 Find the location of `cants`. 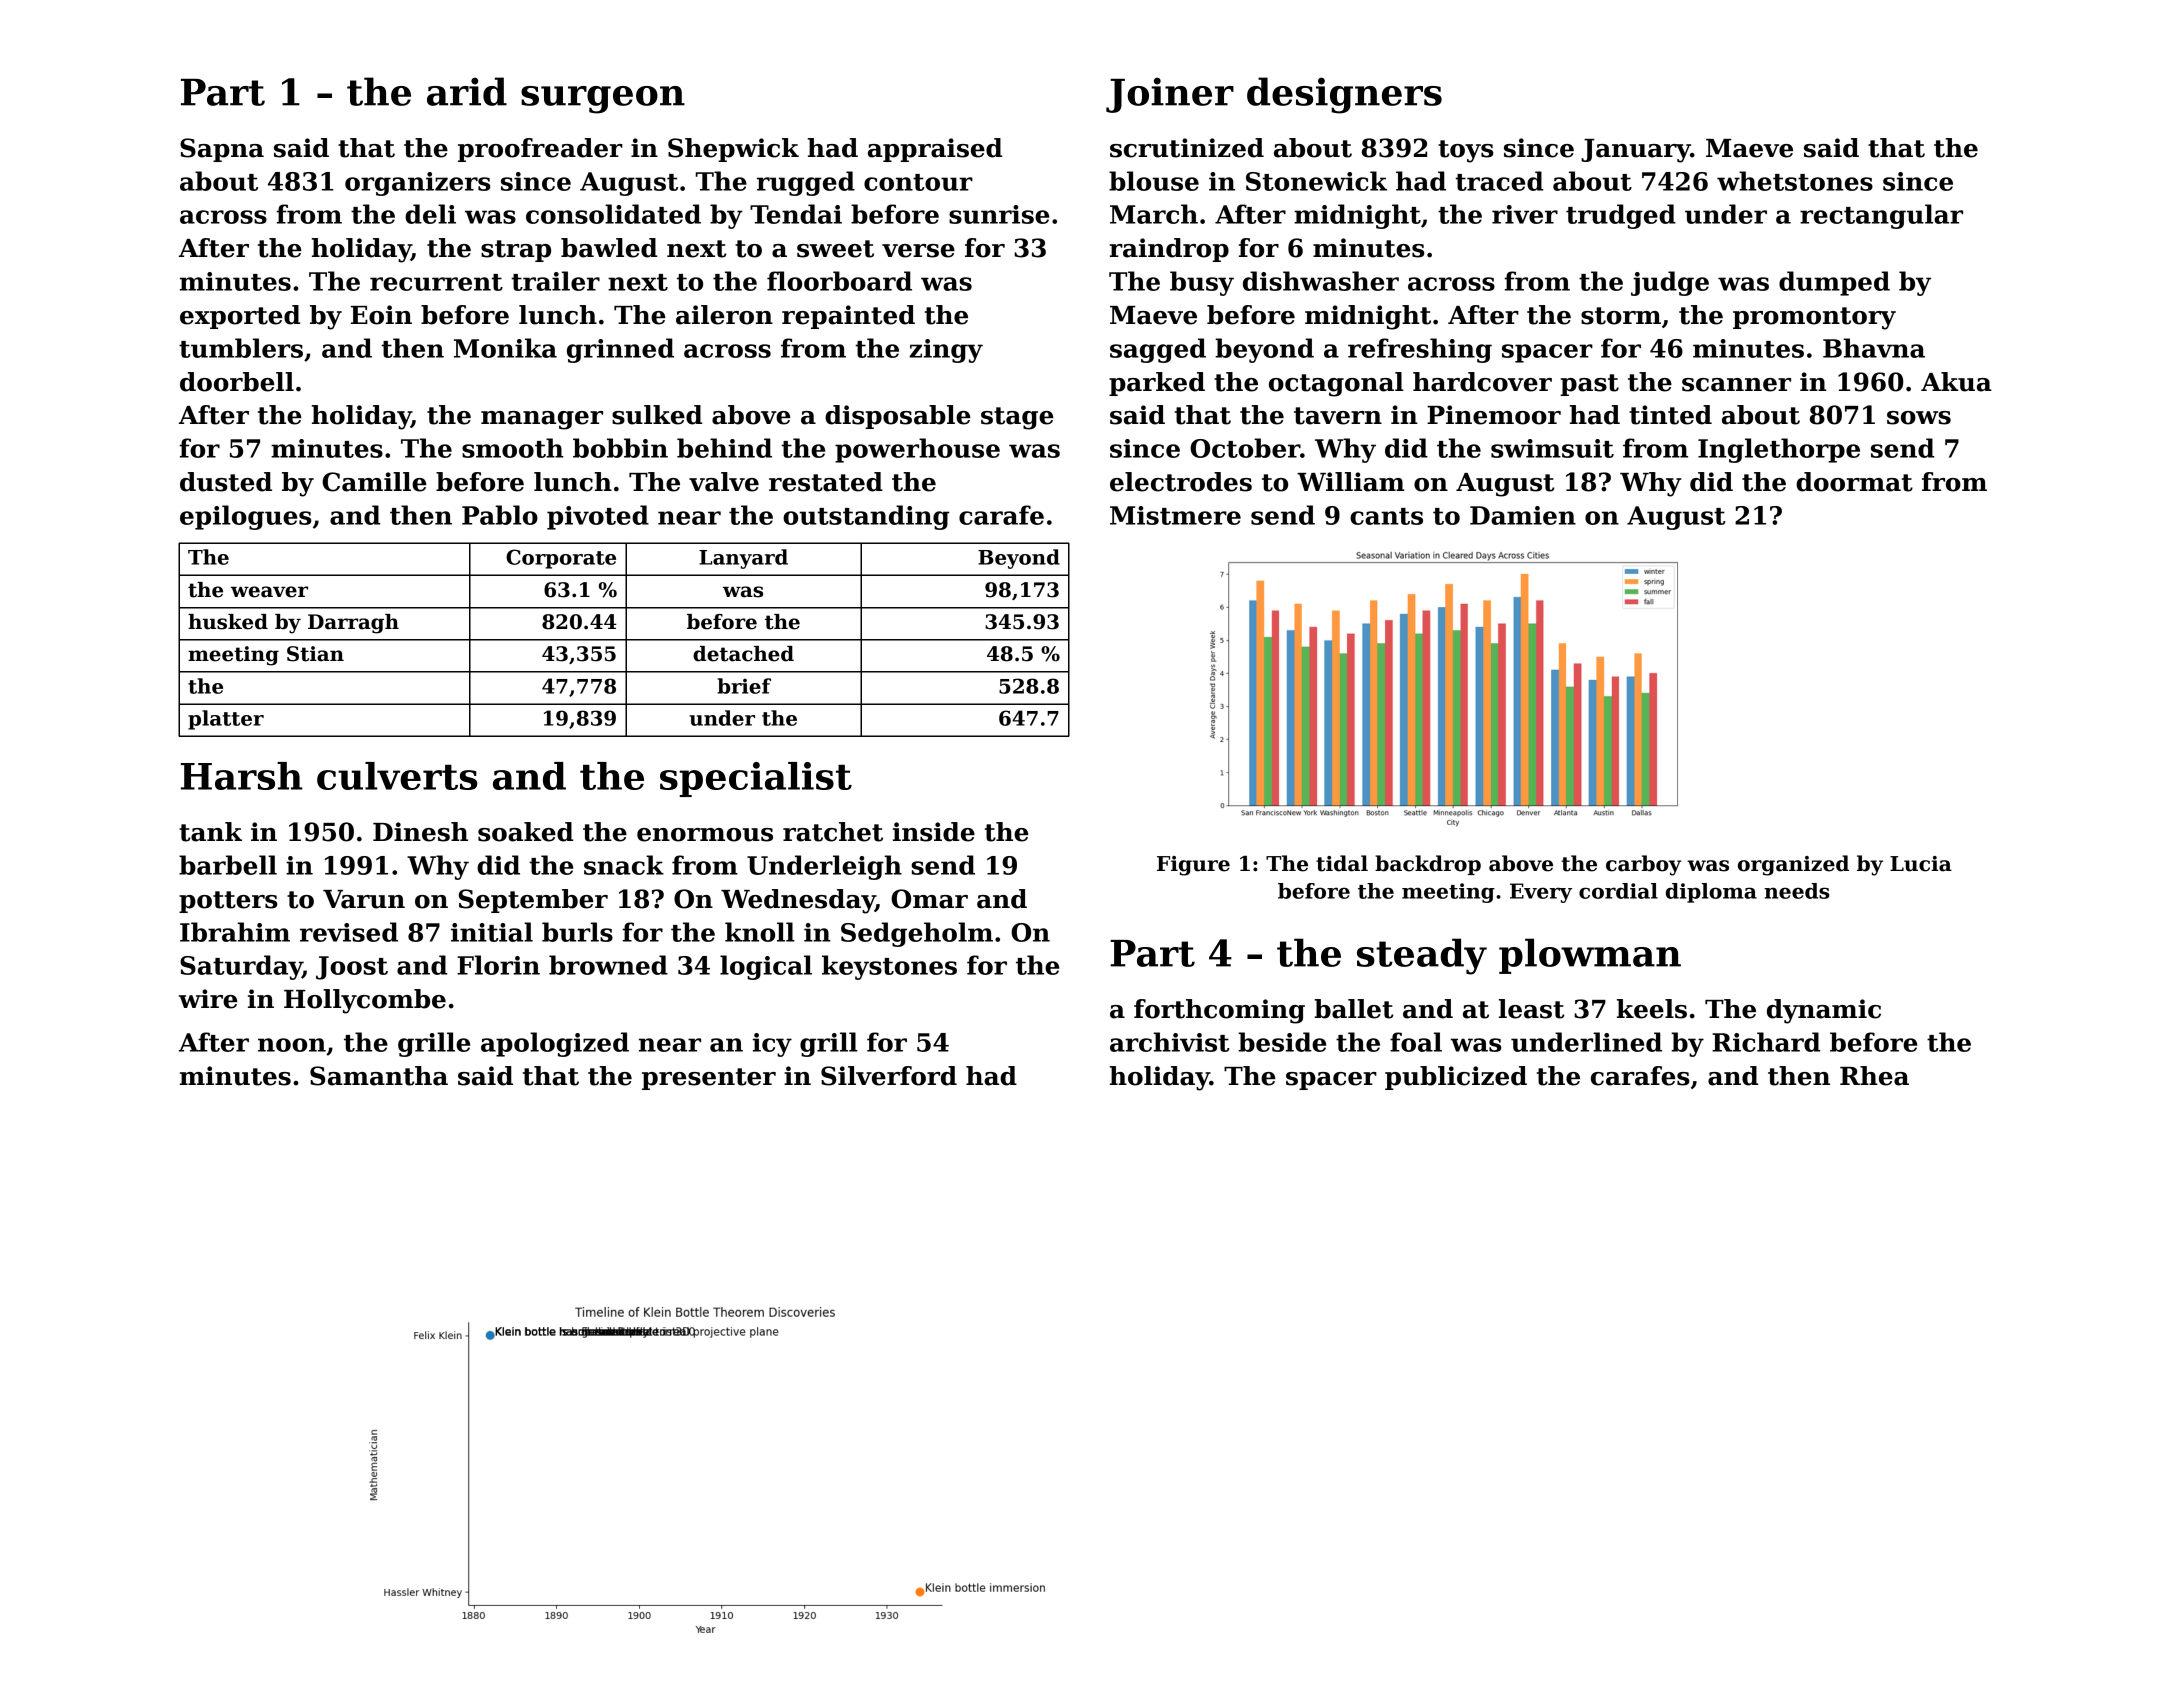

cants is located at coordinates (1386, 516).
